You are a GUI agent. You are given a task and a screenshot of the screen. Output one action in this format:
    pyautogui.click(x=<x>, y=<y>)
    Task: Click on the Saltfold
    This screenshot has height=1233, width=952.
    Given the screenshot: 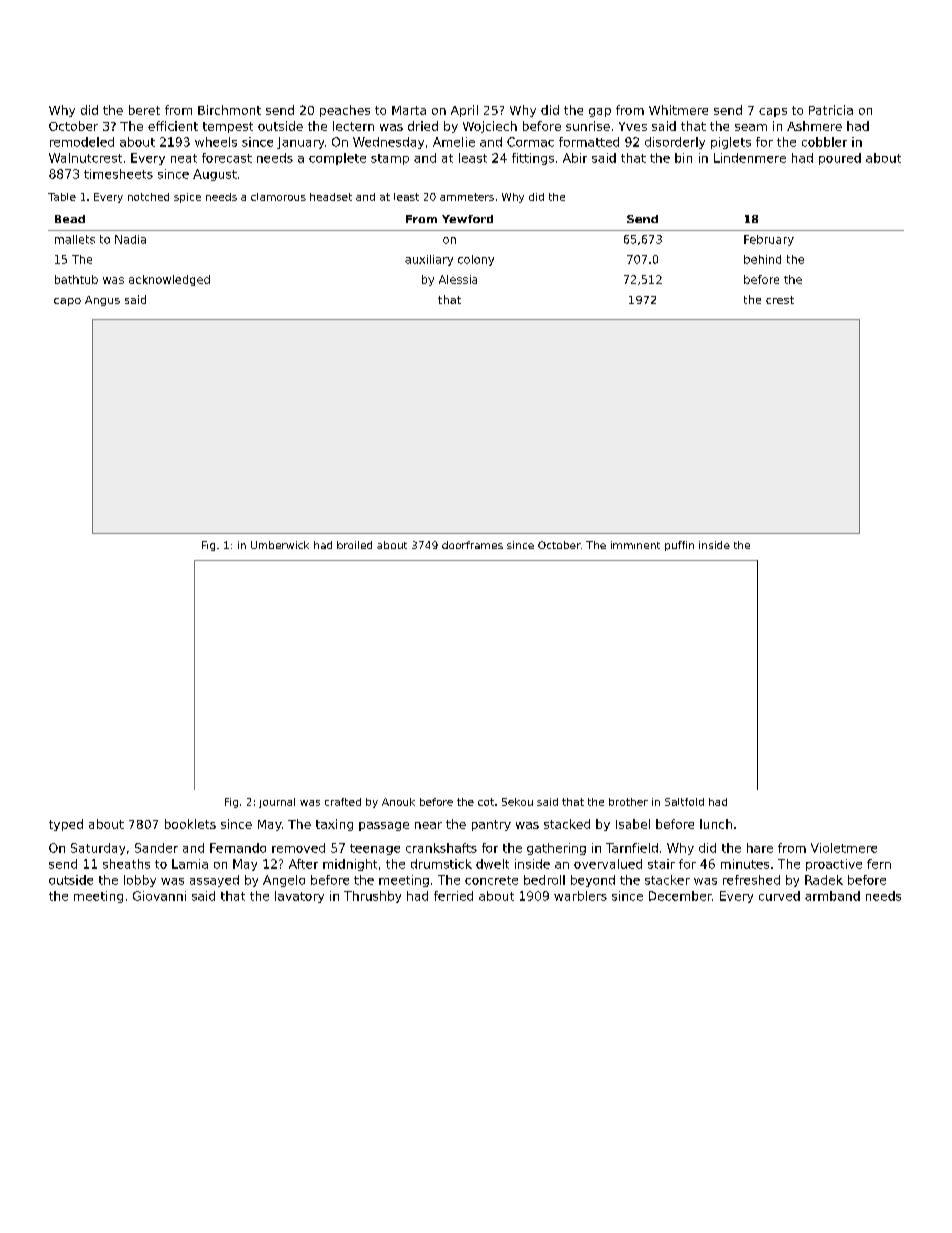 What is the action you would take?
    pyautogui.click(x=684, y=802)
